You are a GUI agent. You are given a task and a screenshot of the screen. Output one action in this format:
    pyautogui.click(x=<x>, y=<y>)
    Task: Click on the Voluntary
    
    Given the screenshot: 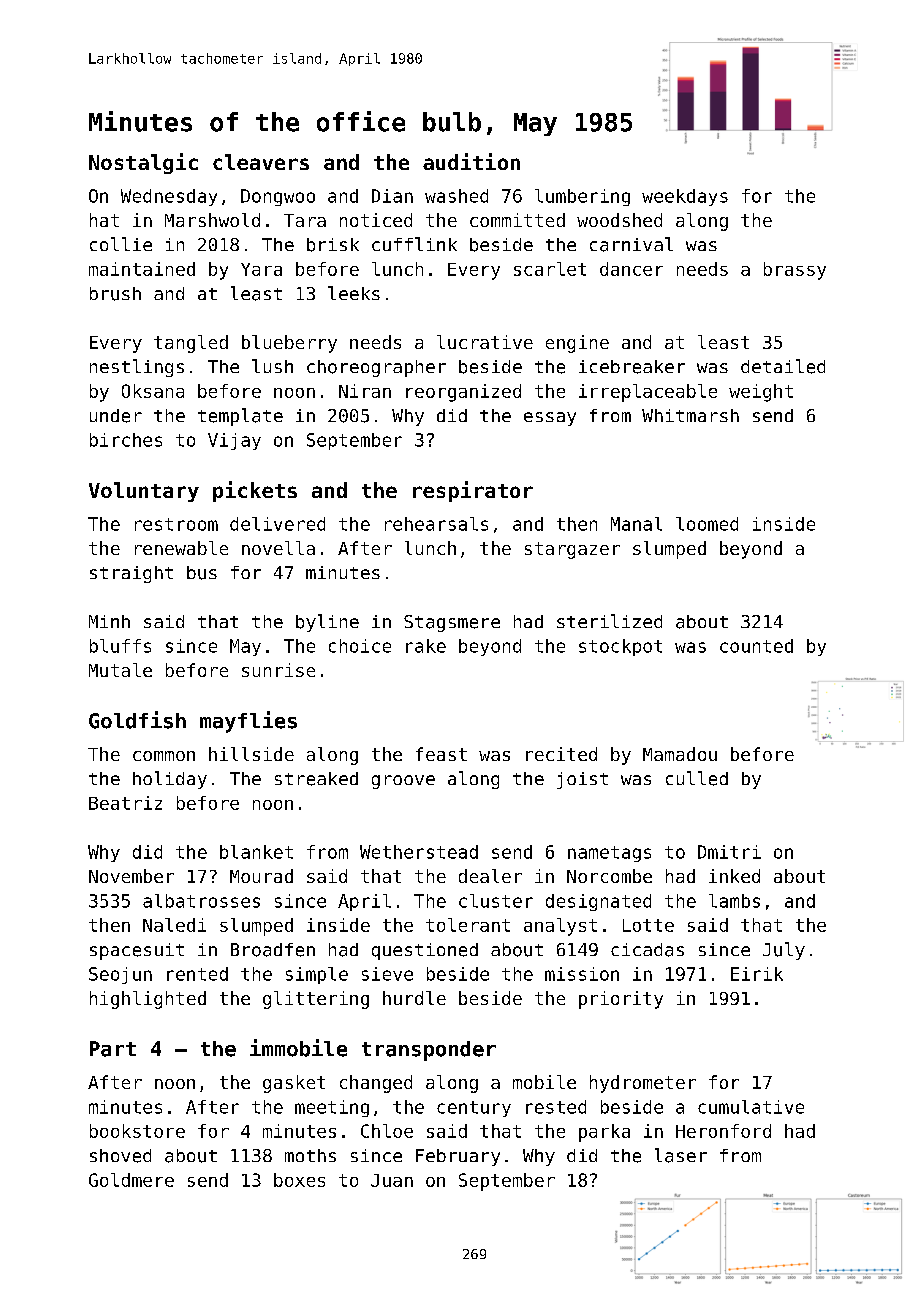 What is the action you would take?
    pyautogui.click(x=144, y=492)
